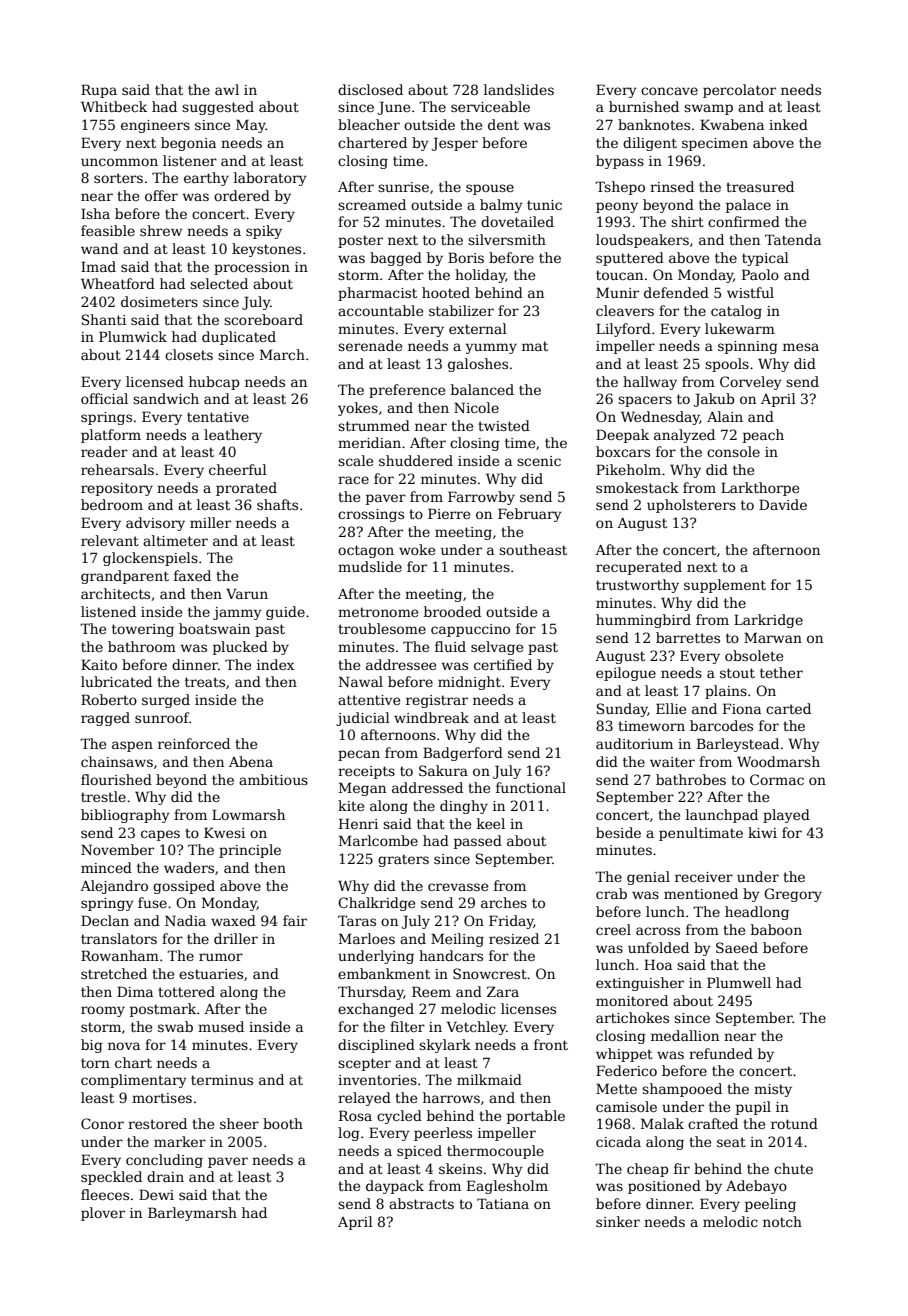 The height and width of the image is (1316, 908). I want to click on bleacher, so click(369, 124).
